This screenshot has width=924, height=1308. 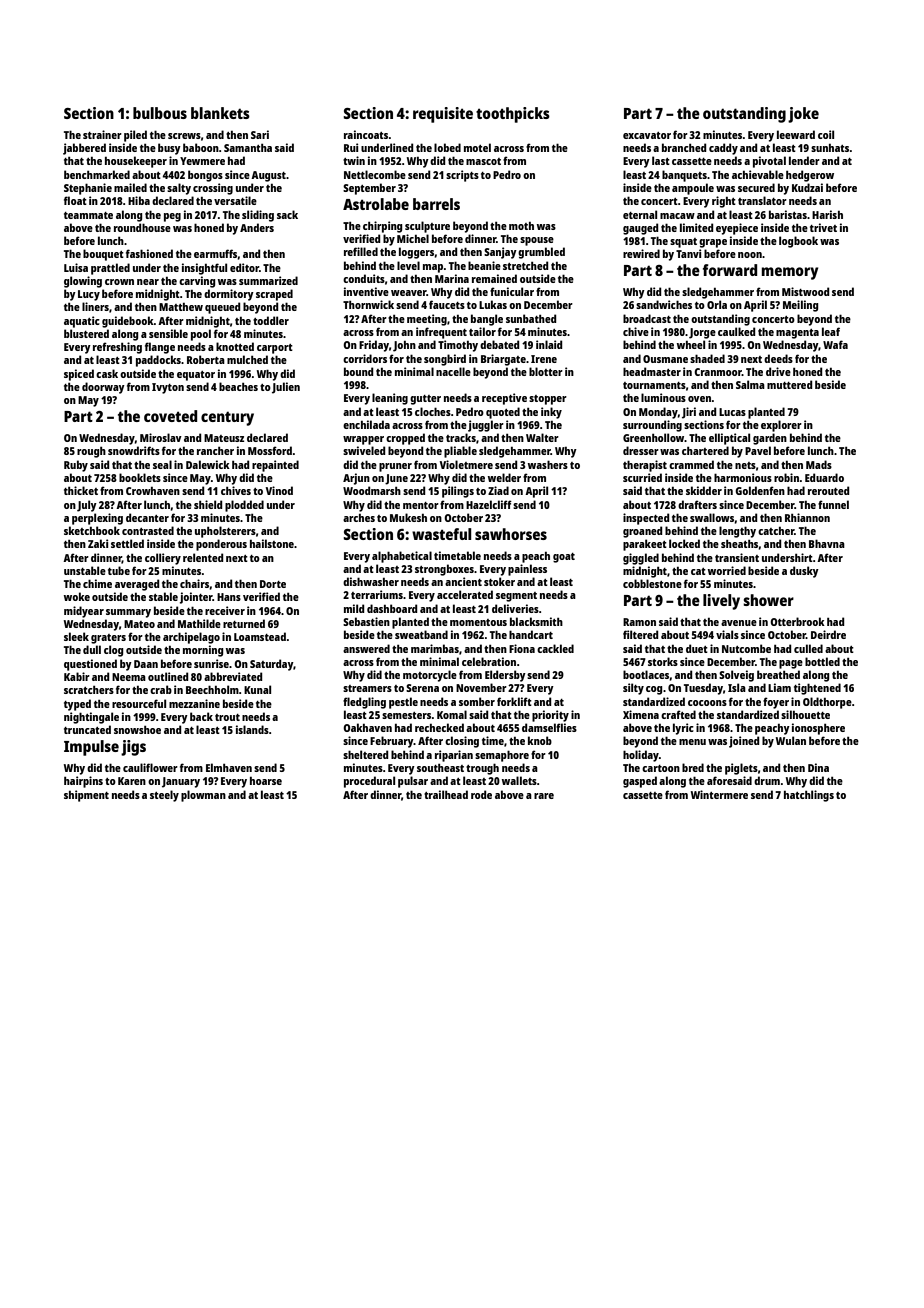 What do you see at coordinates (736, 676) in the screenshot?
I see `Solveig` at bounding box center [736, 676].
